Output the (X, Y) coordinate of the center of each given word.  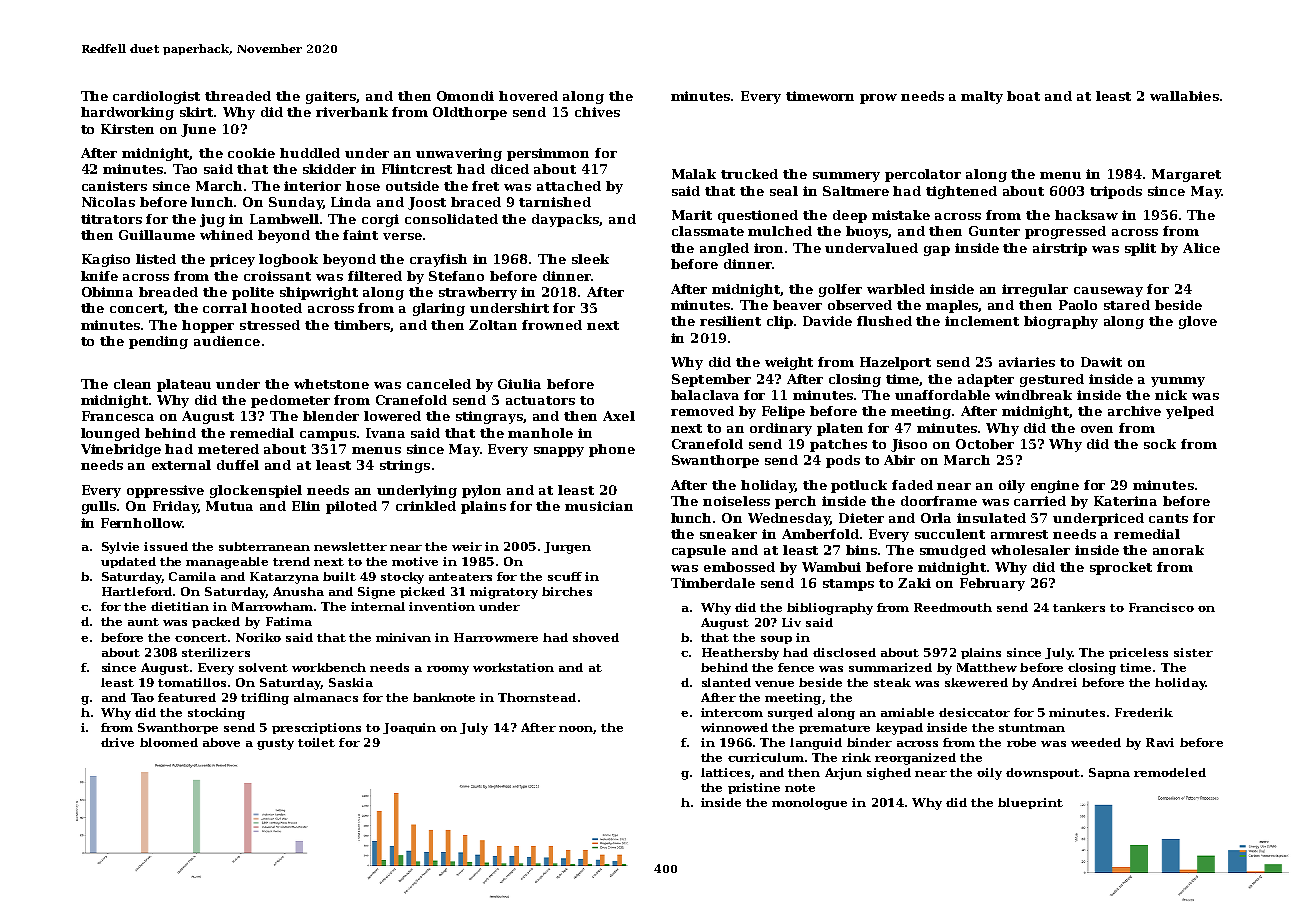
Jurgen (567, 548)
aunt (143, 622)
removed (702, 411)
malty (982, 97)
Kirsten (127, 129)
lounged (110, 434)
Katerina (1125, 501)
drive (117, 742)
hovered (528, 96)
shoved (596, 637)
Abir (899, 460)
